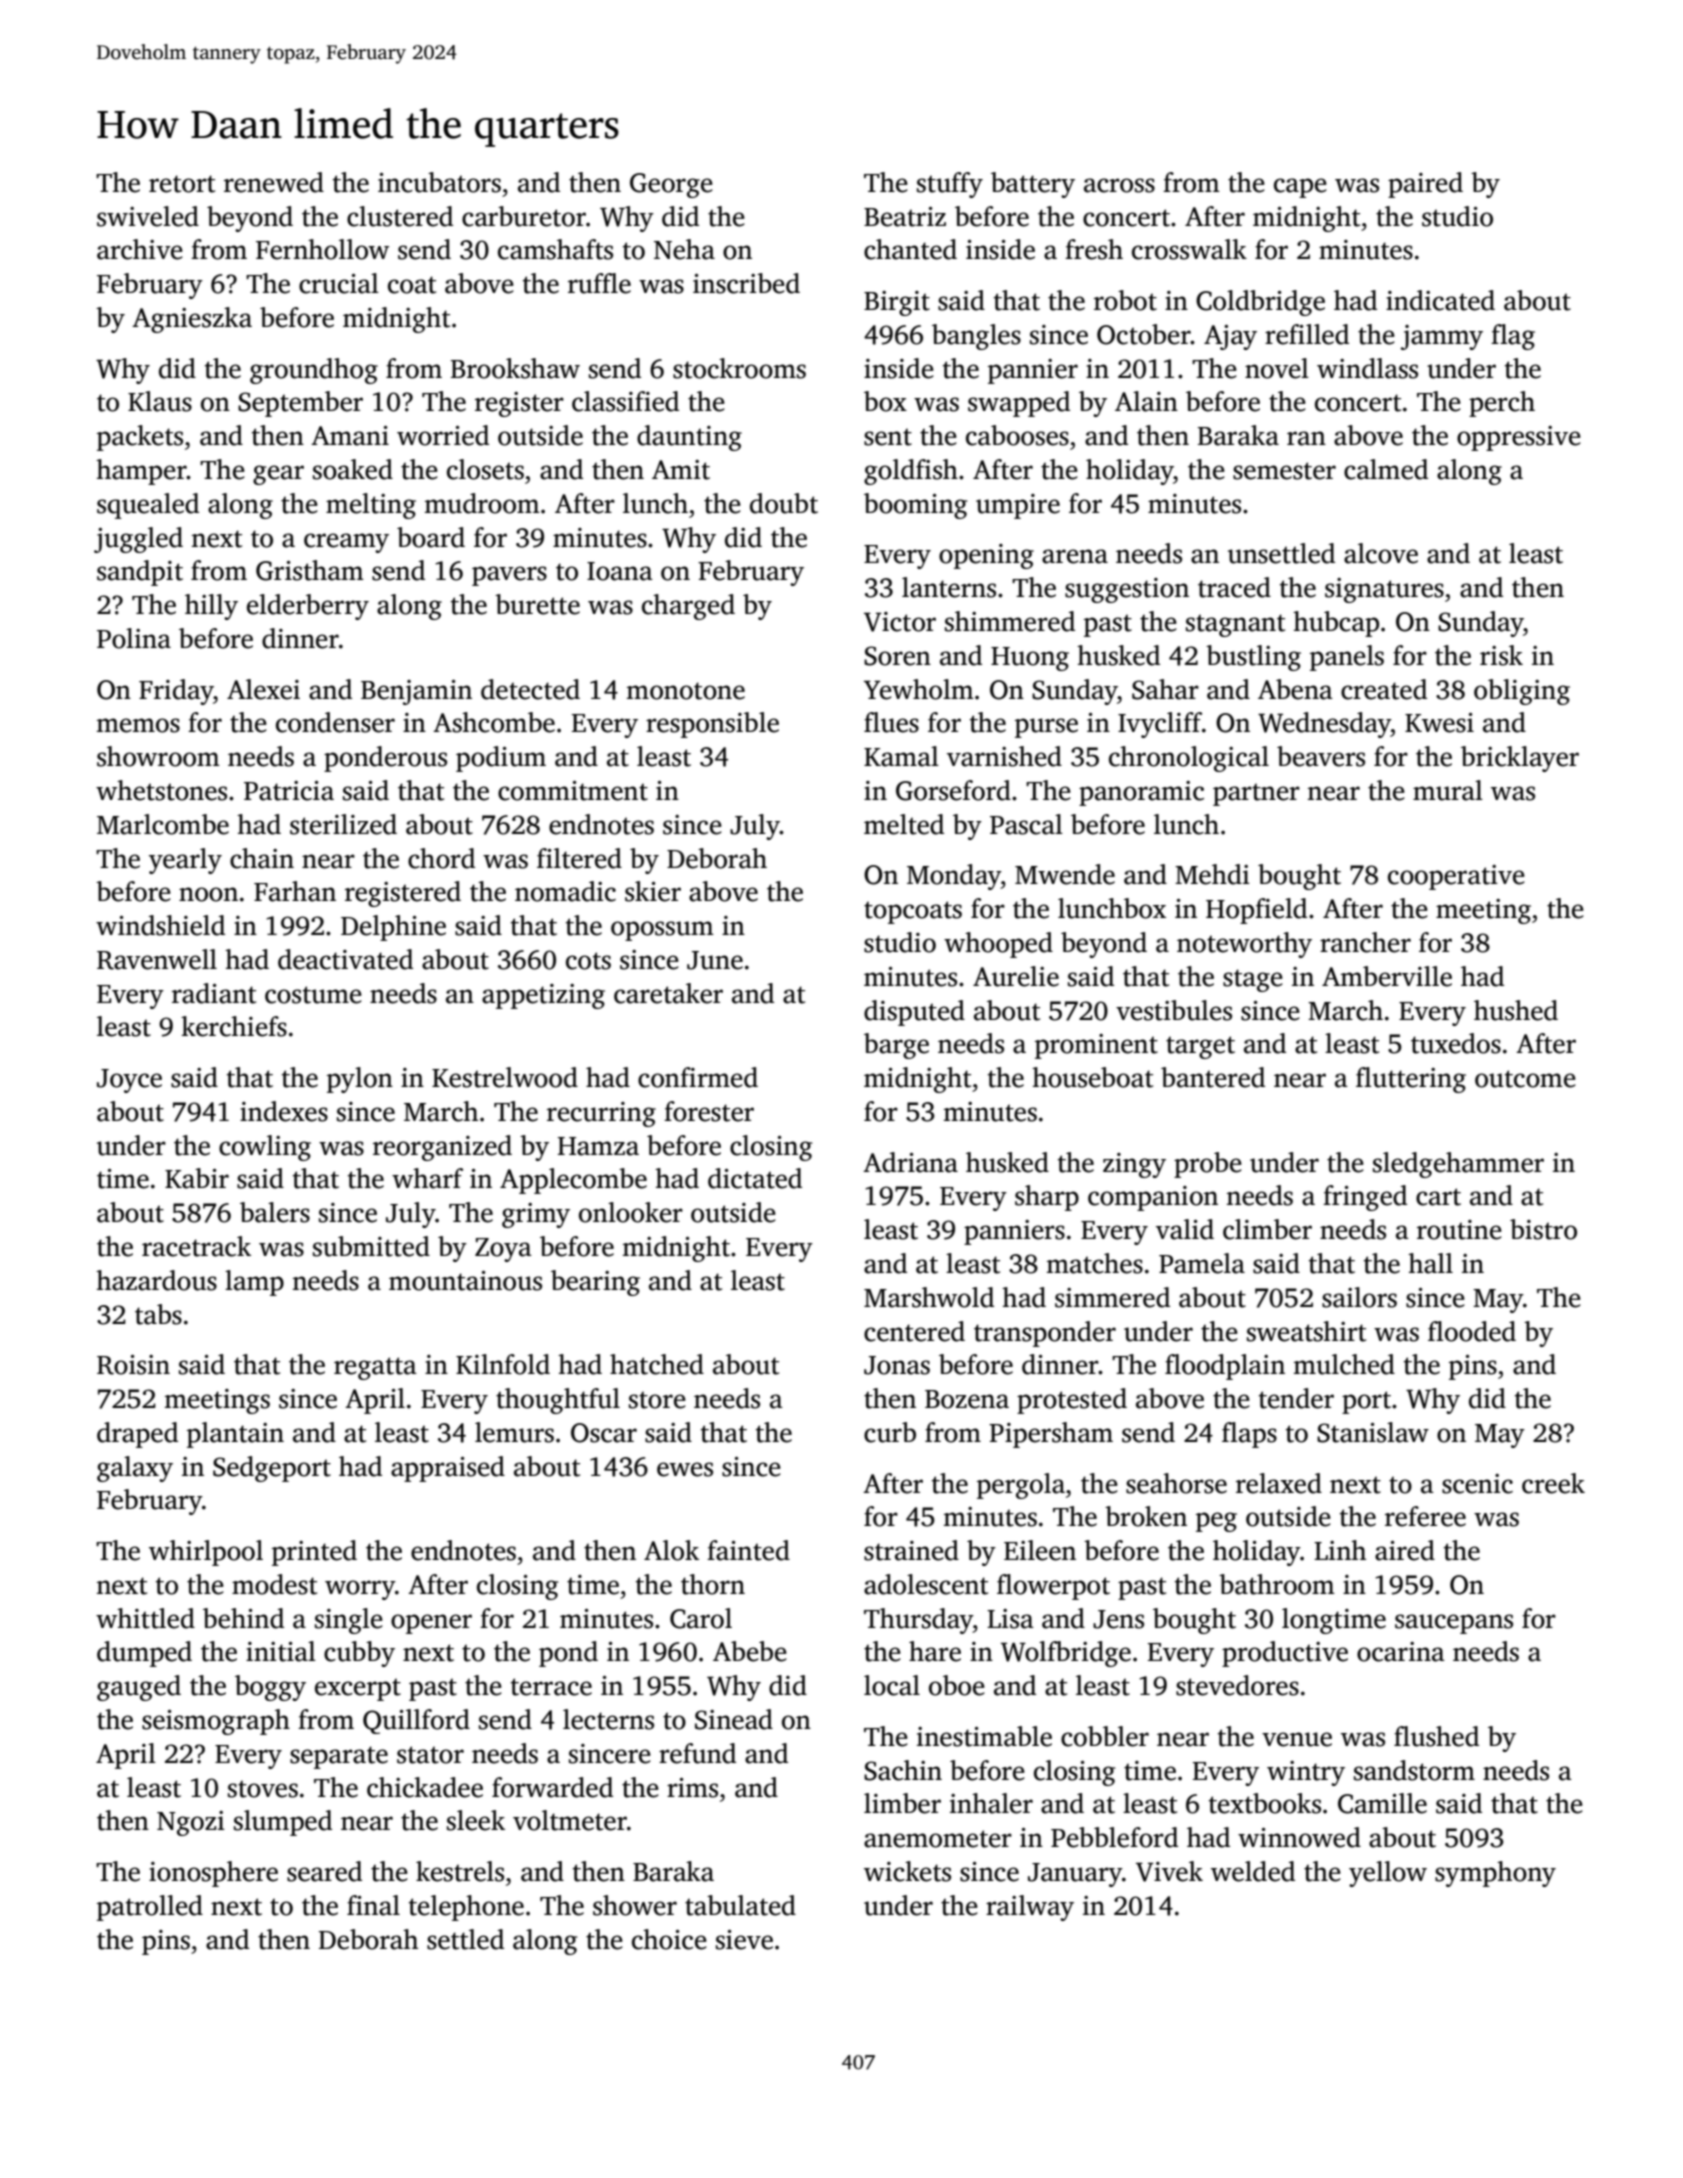 Image resolution: width=1683 pixels, height=2178 pixels. Describe the element at coordinates (697, 1753) in the image. I see `refund` at that location.
